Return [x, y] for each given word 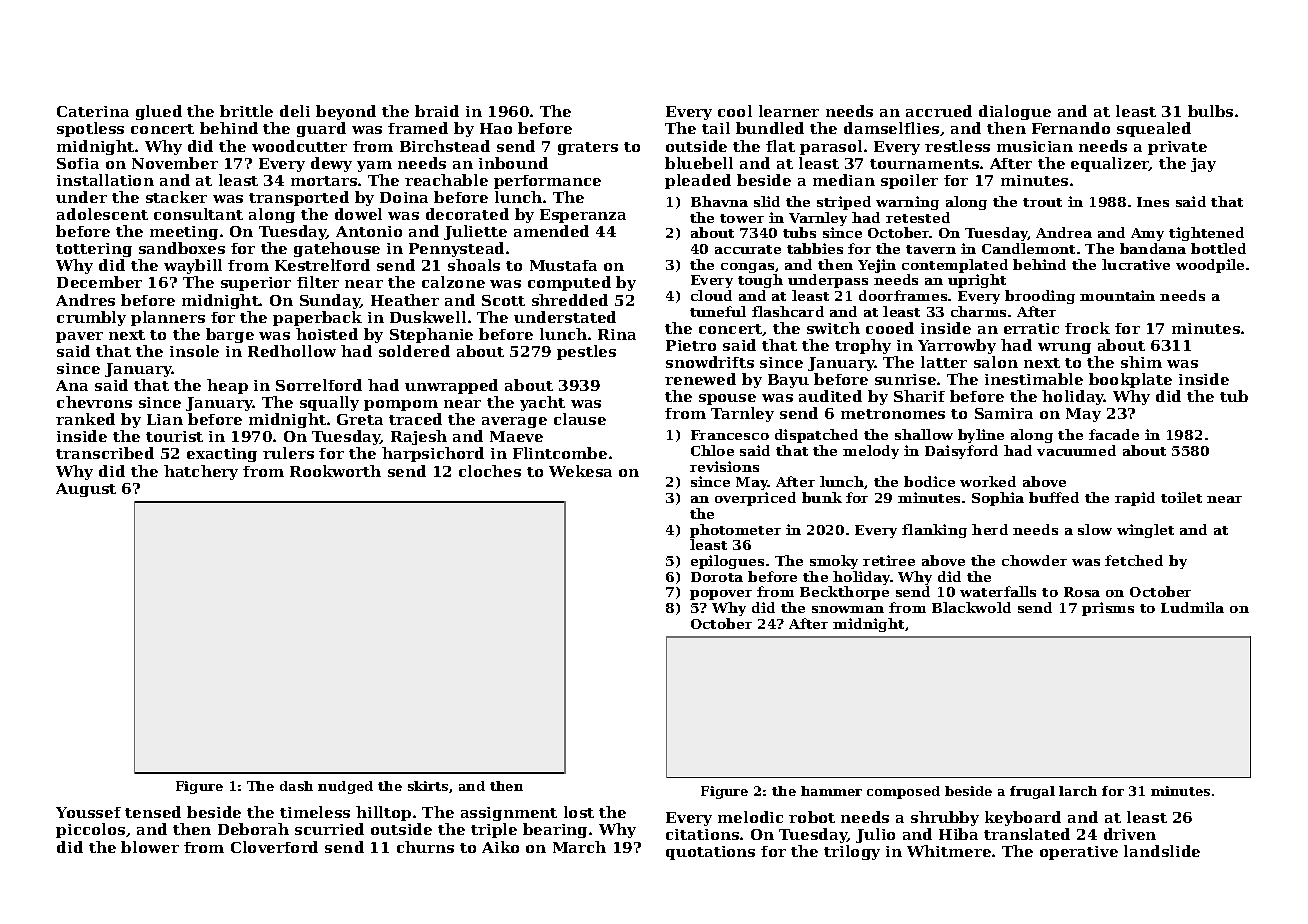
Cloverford [274, 847]
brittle [246, 111]
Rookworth [335, 471]
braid [437, 111]
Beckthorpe [844, 593]
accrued [939, 111]
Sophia [998, 499]
